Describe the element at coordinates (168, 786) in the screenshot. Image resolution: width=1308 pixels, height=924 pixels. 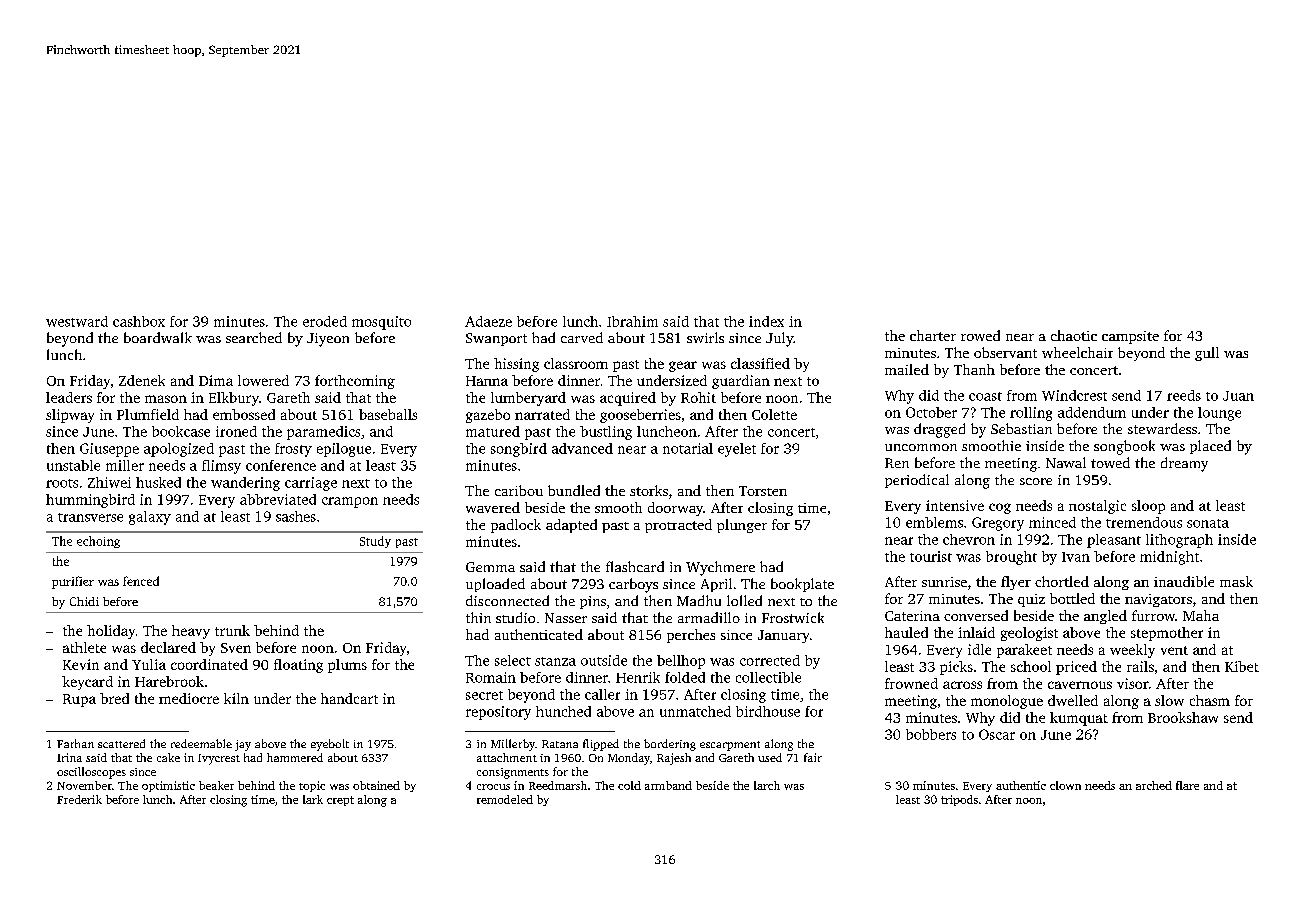
I see `optimistic` at that location.
